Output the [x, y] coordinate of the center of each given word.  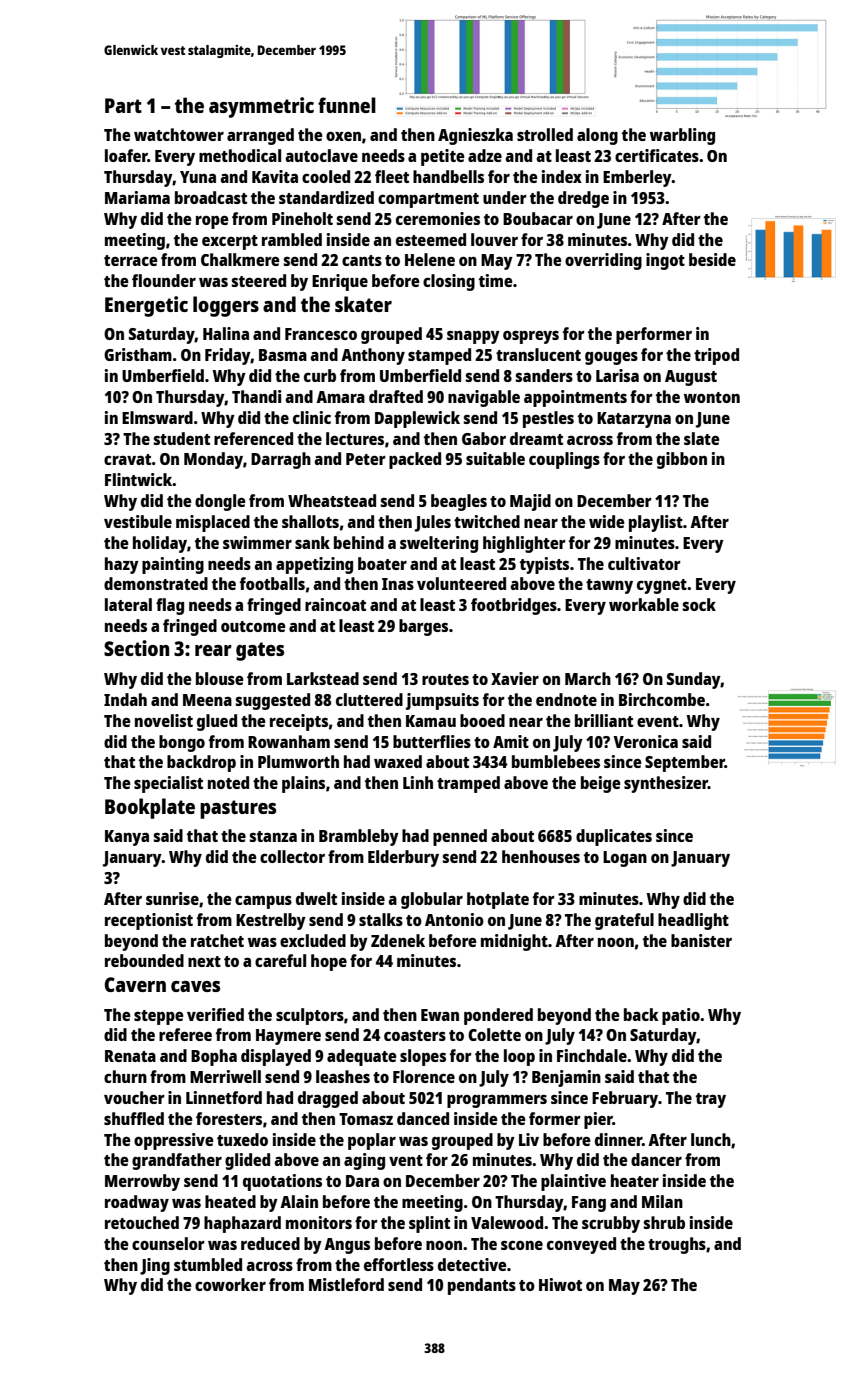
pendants [482, 1286]
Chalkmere [240, 259]
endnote [566, 699]
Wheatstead [332, 500]
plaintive [573, 1182]
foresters [229, 1118]
